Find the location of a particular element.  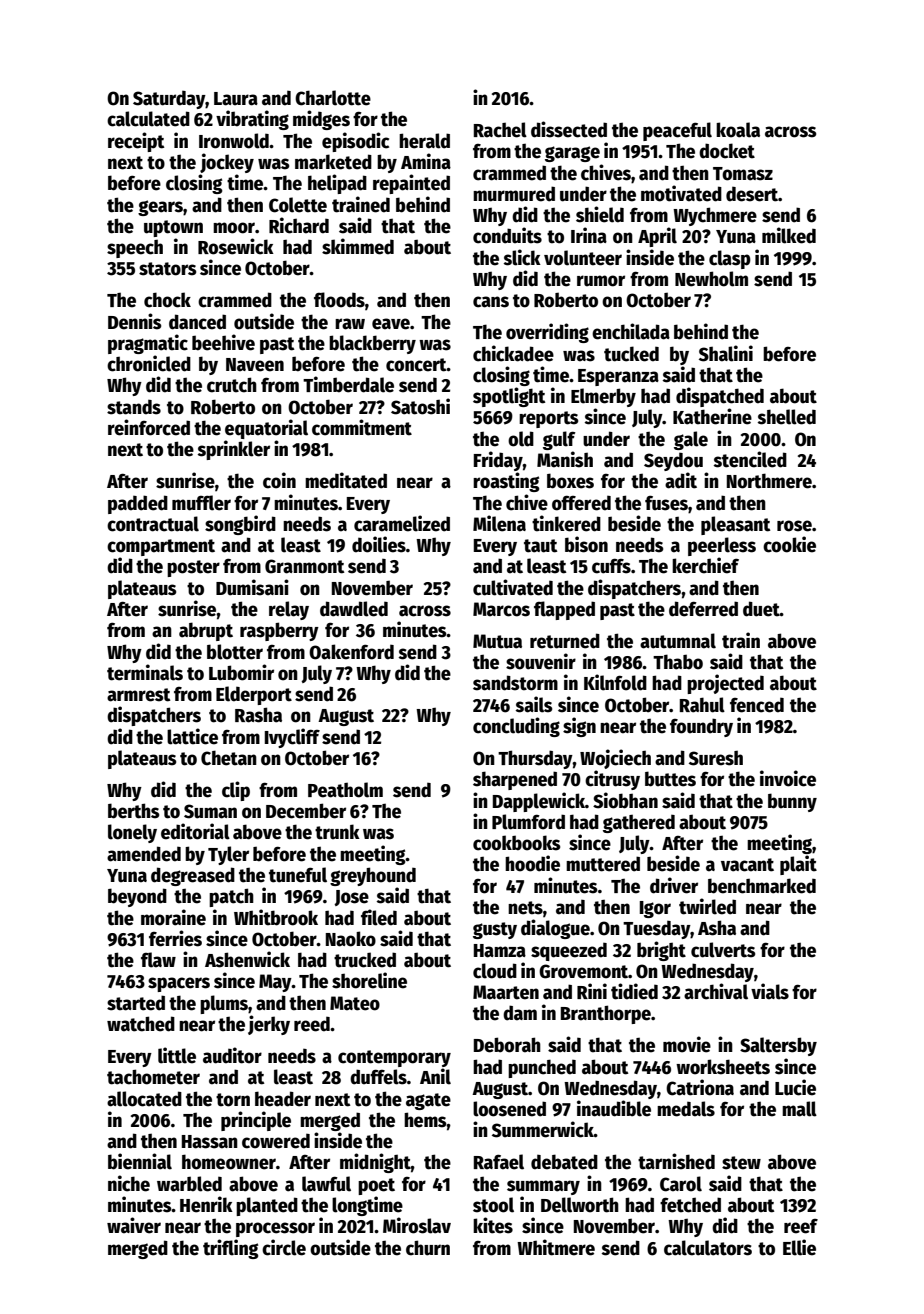

beehive is located at coordinates (223, 342).
